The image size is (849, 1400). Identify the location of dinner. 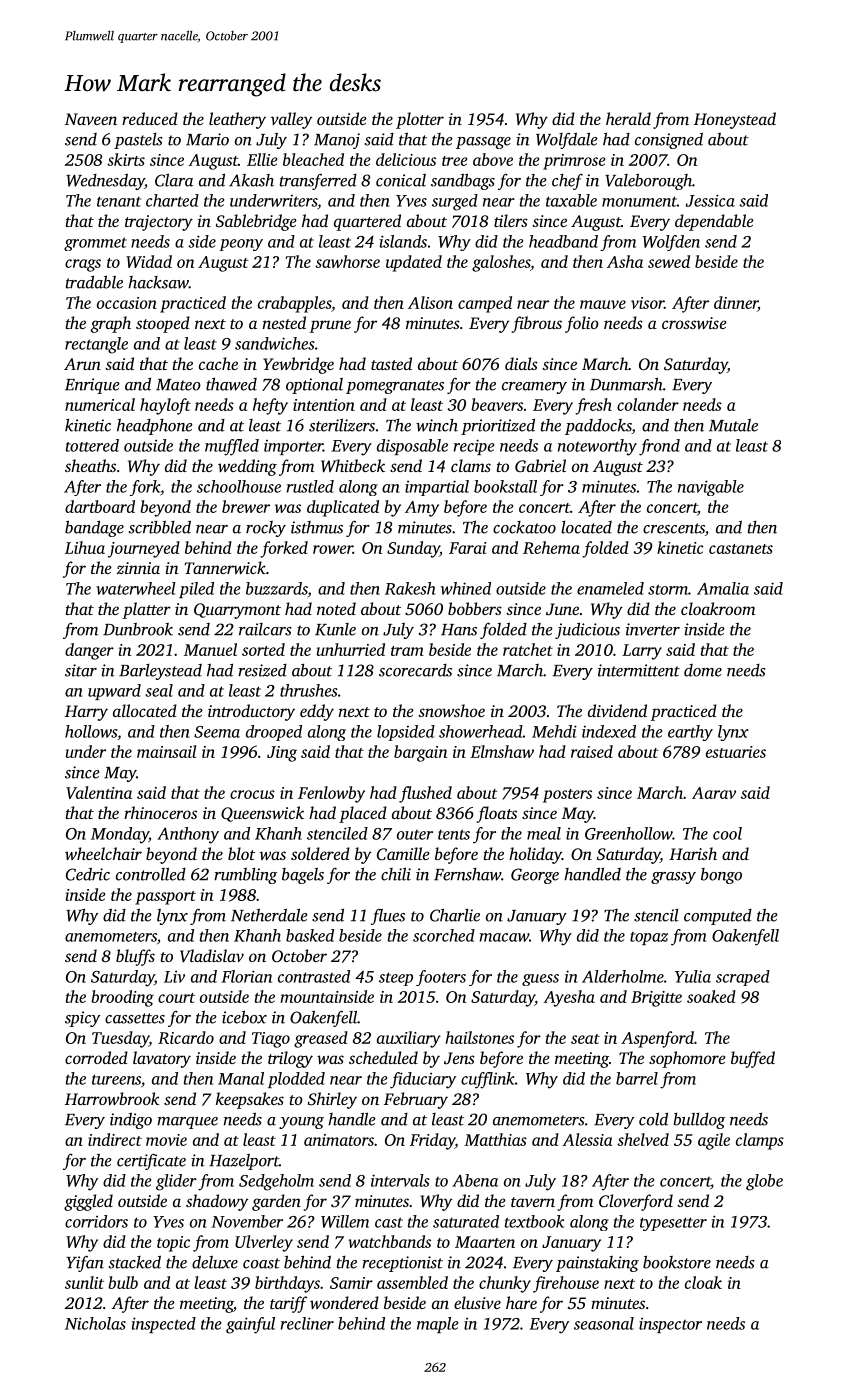
(736, 303).
